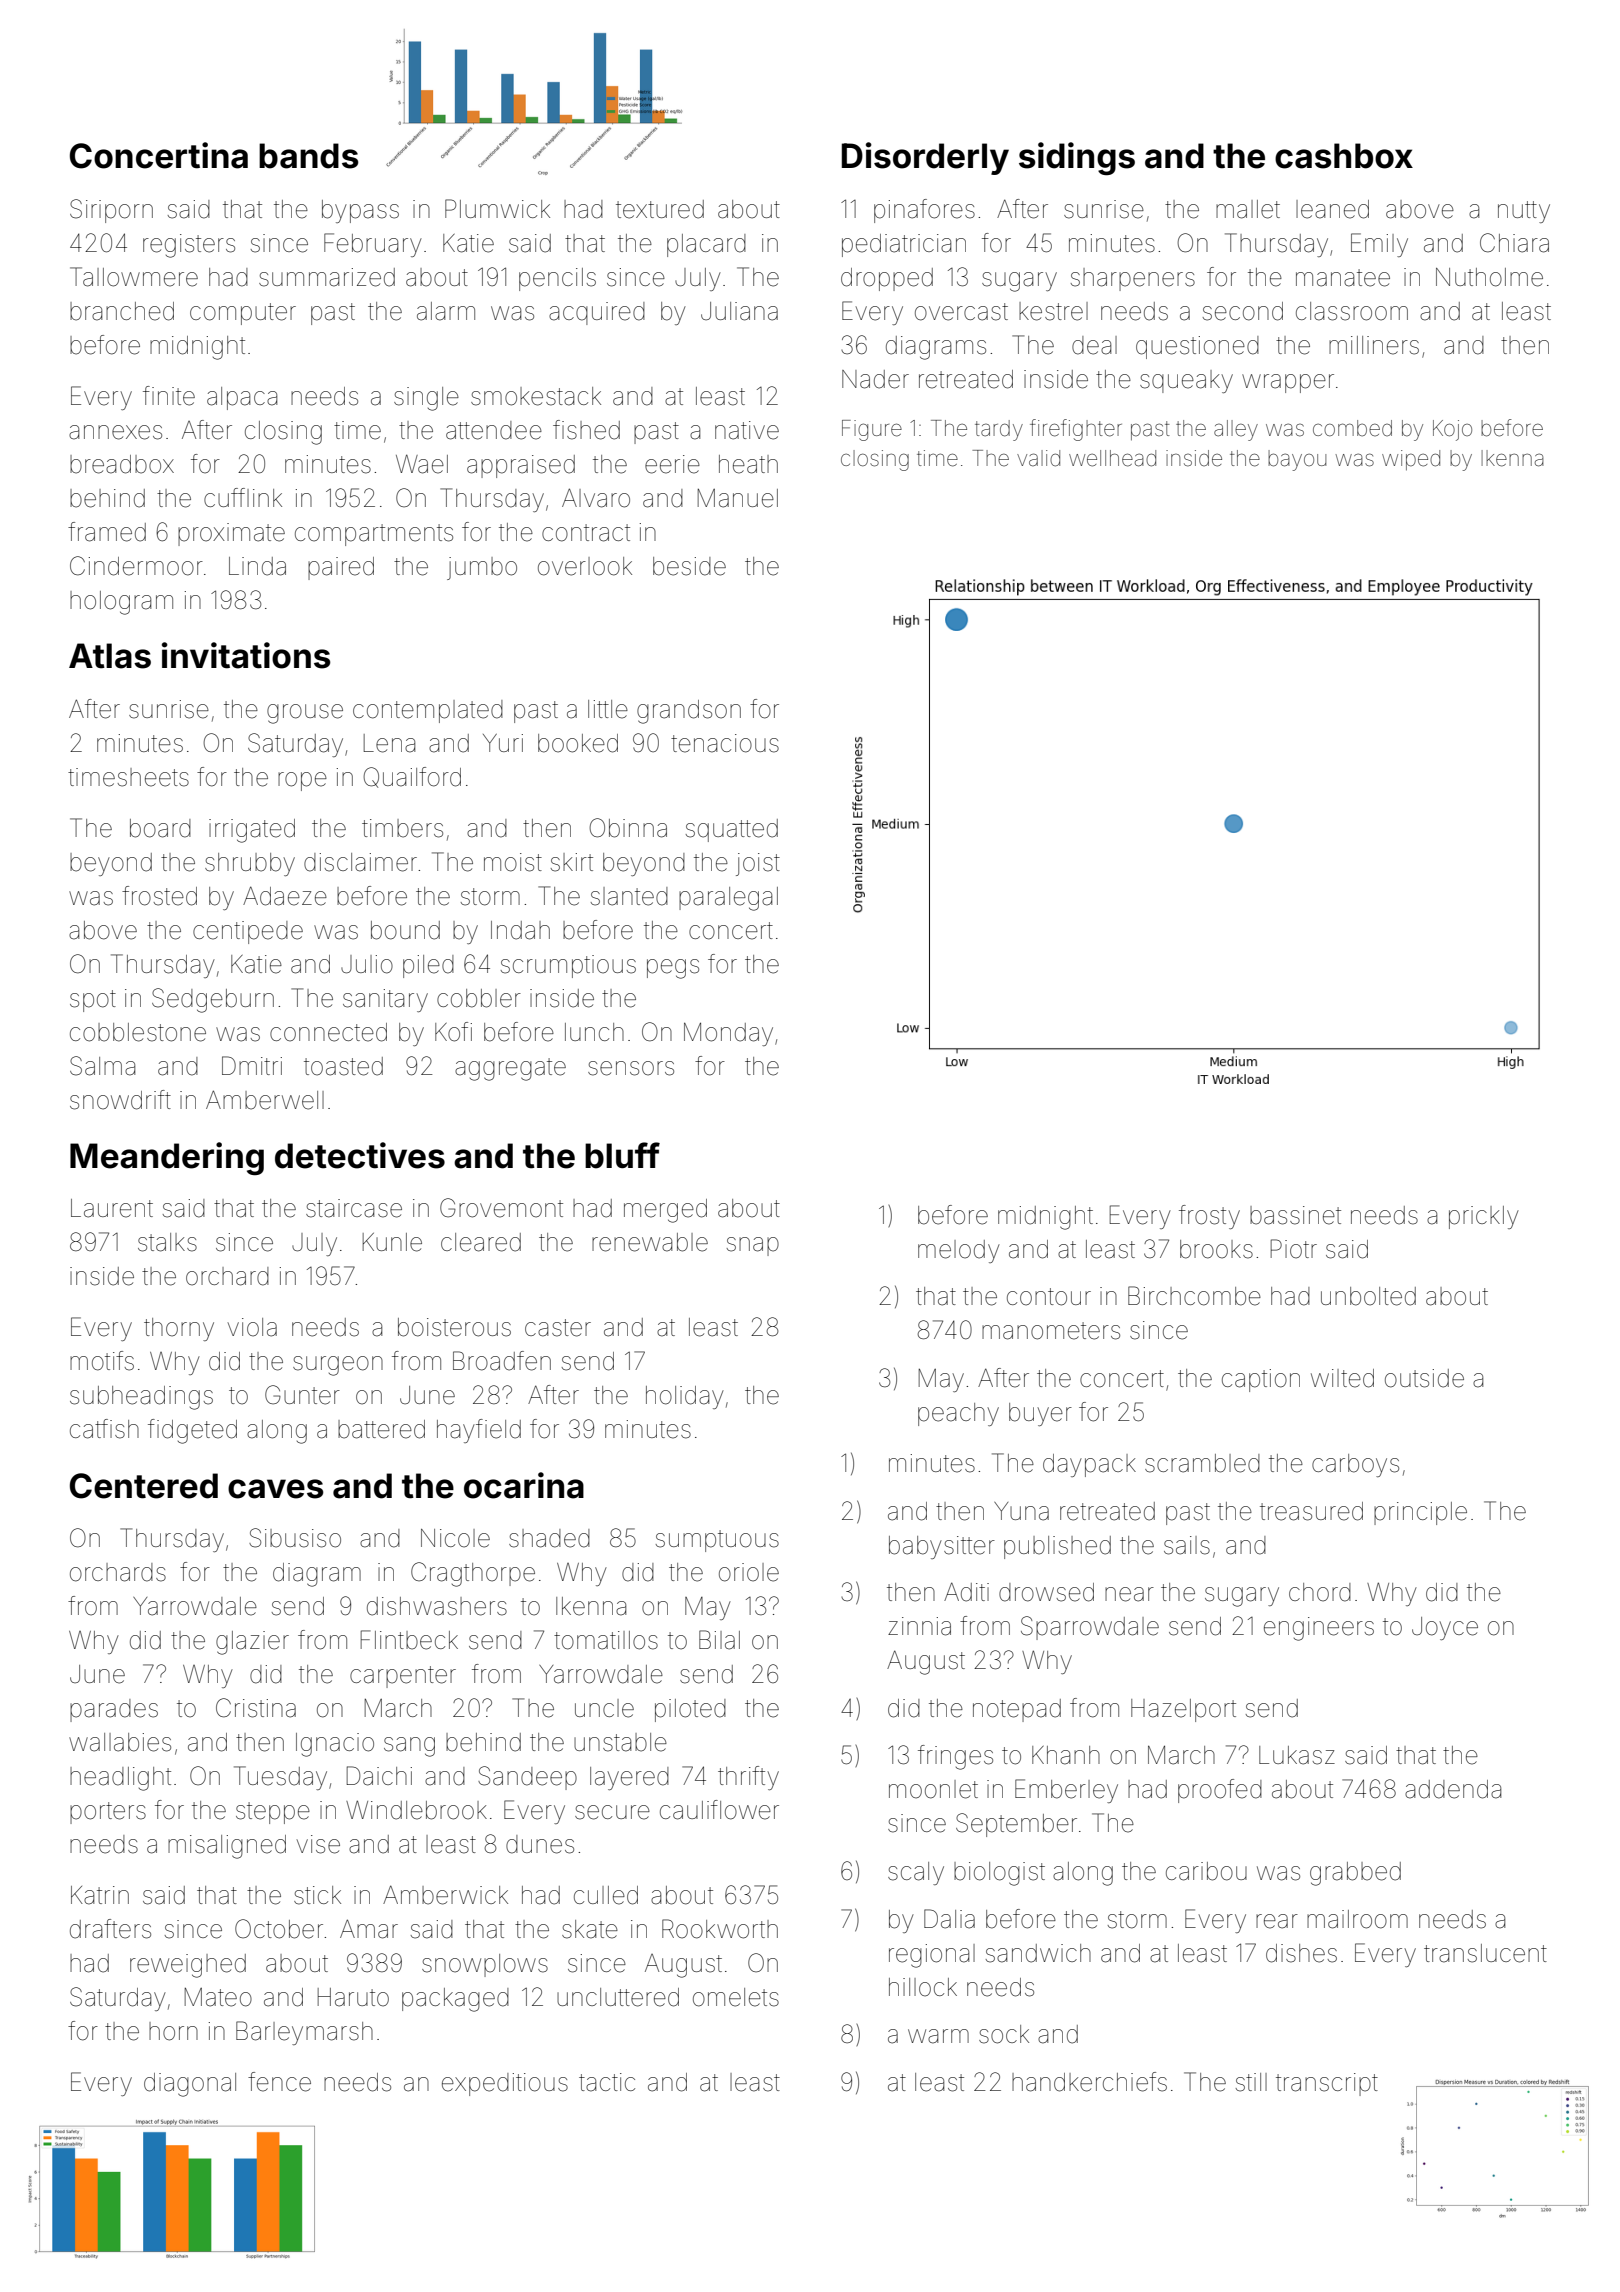  Describe the element at coordinates (1183, 1710) in the screenshot. I see `Hazelport` at that location.
